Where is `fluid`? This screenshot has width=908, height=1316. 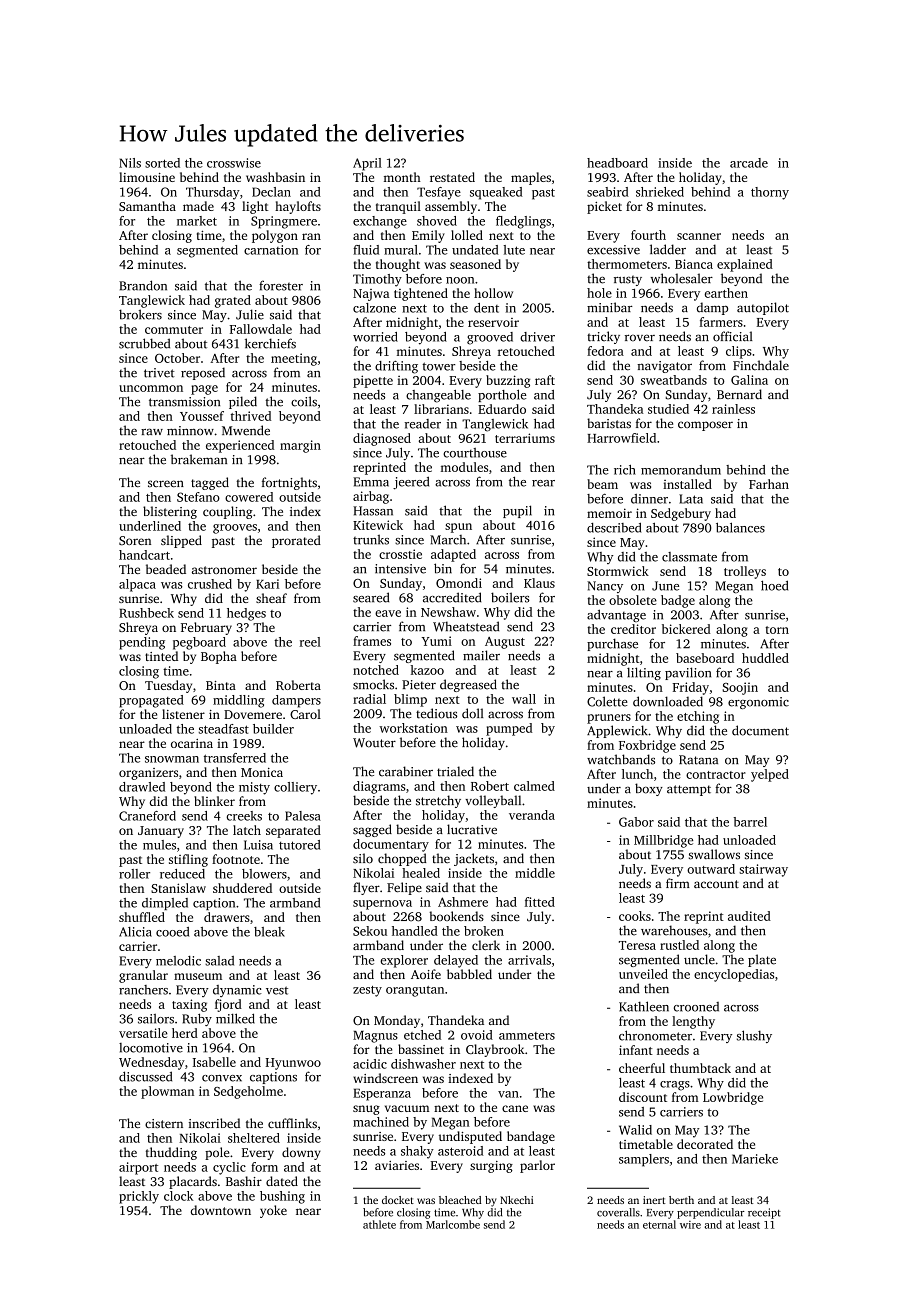 fluid is located at coordinates (366, 250).
